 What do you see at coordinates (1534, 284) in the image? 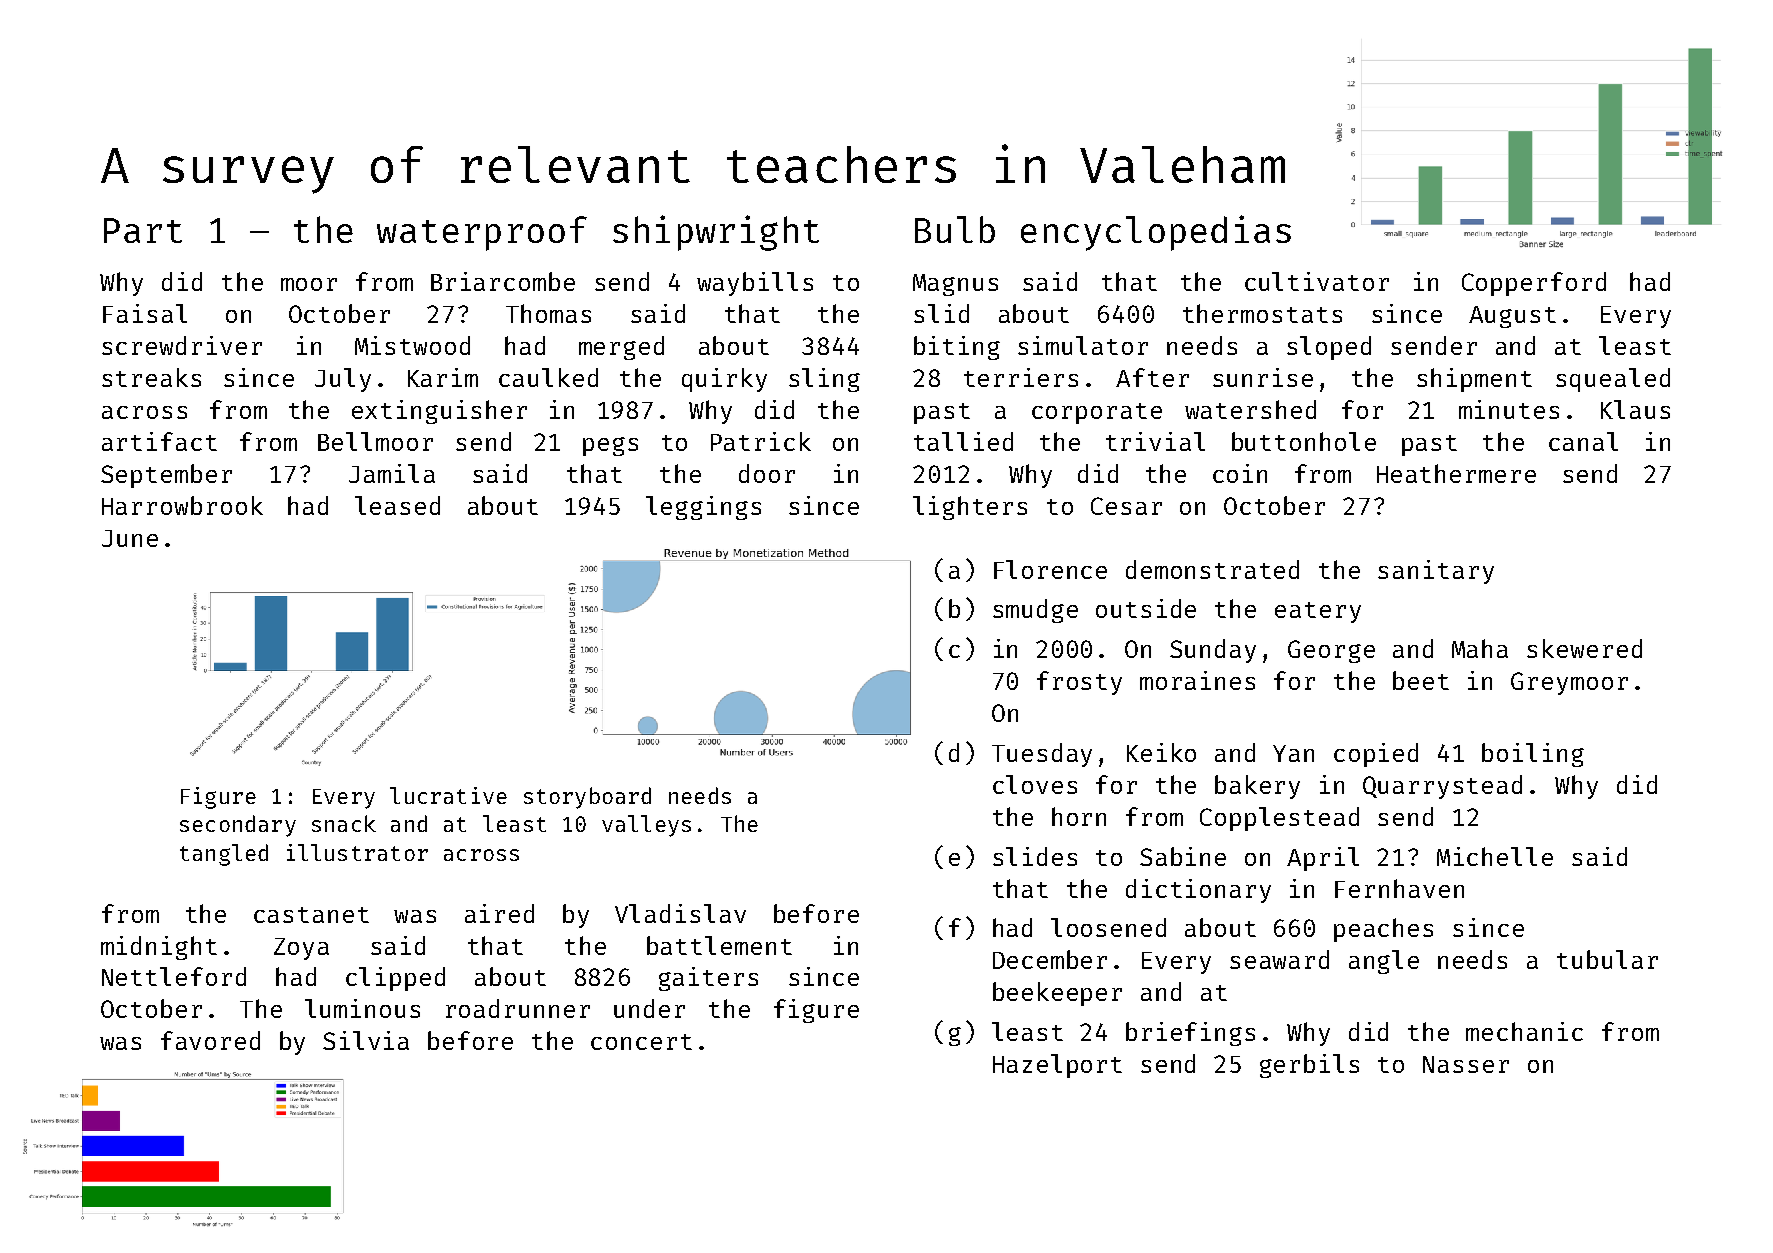
I see `Copperford` at bounding box center [1534, 284].
